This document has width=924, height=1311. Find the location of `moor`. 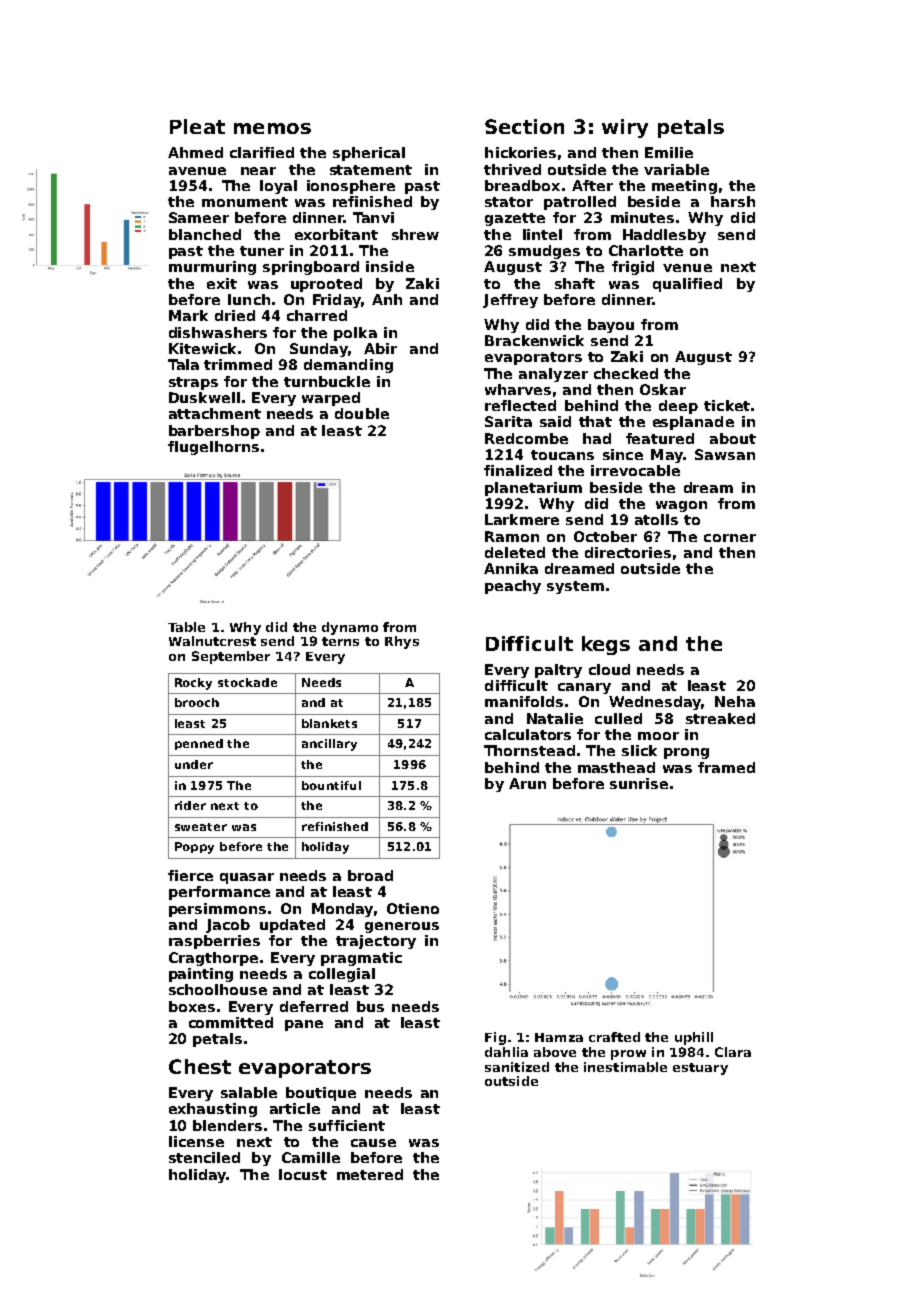

moor is located at coordinates (658, 736).
